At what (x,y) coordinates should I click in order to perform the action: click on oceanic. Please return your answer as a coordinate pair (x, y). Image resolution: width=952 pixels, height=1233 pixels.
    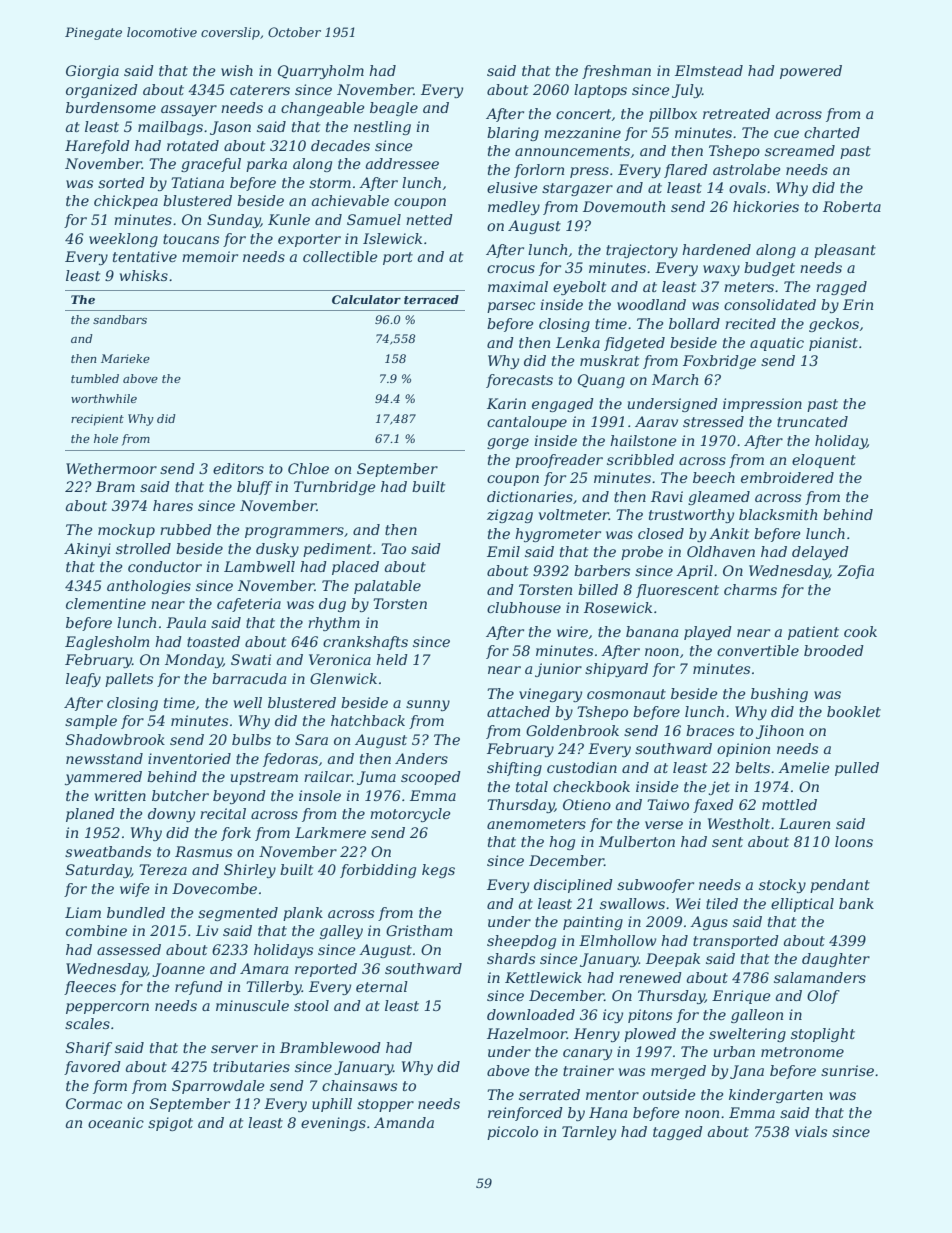
    Looking at the image, I should click on (116, 1122).
